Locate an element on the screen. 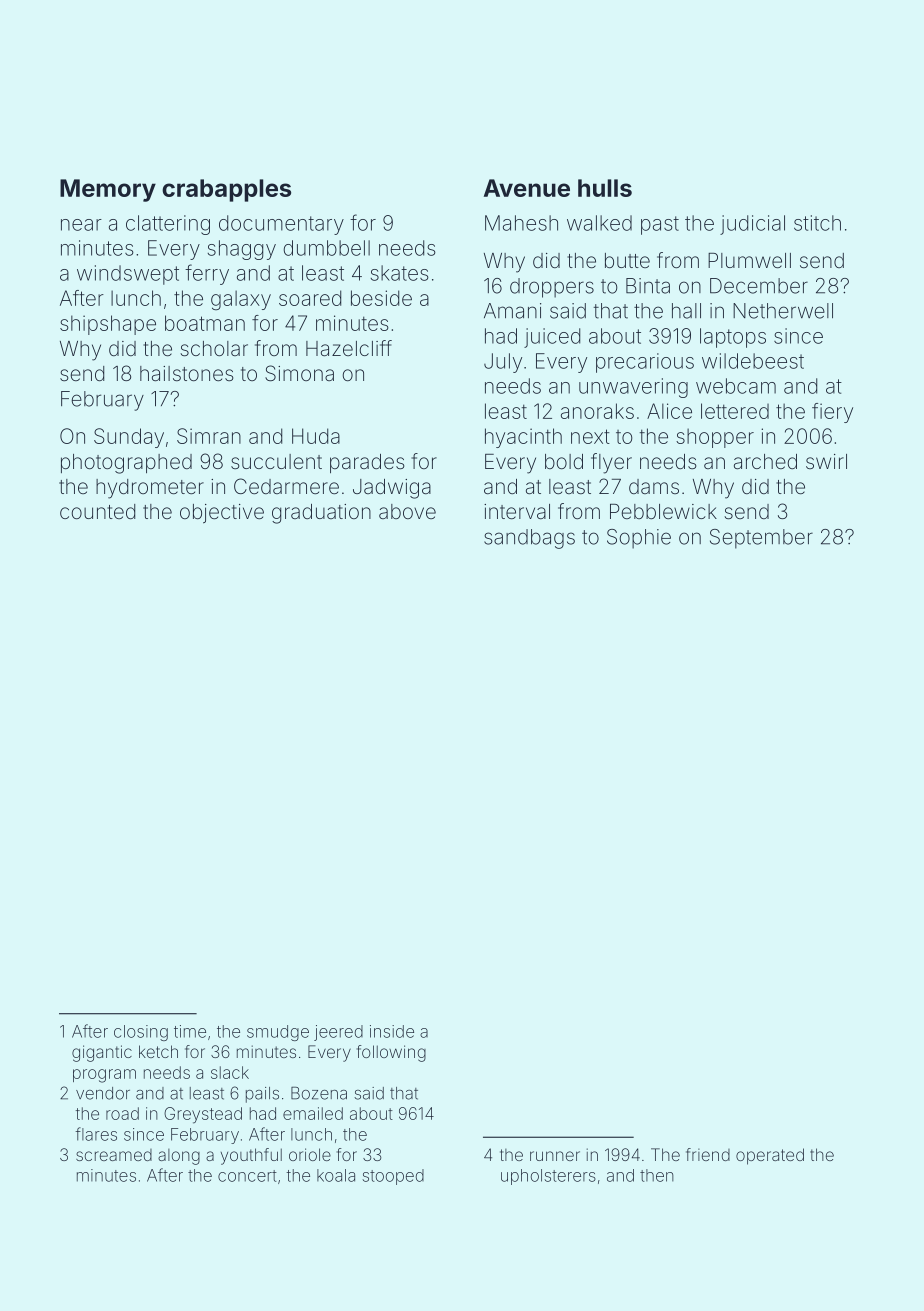 The image size is (924, 1311). operated is located at coordinates (770, 1156).
